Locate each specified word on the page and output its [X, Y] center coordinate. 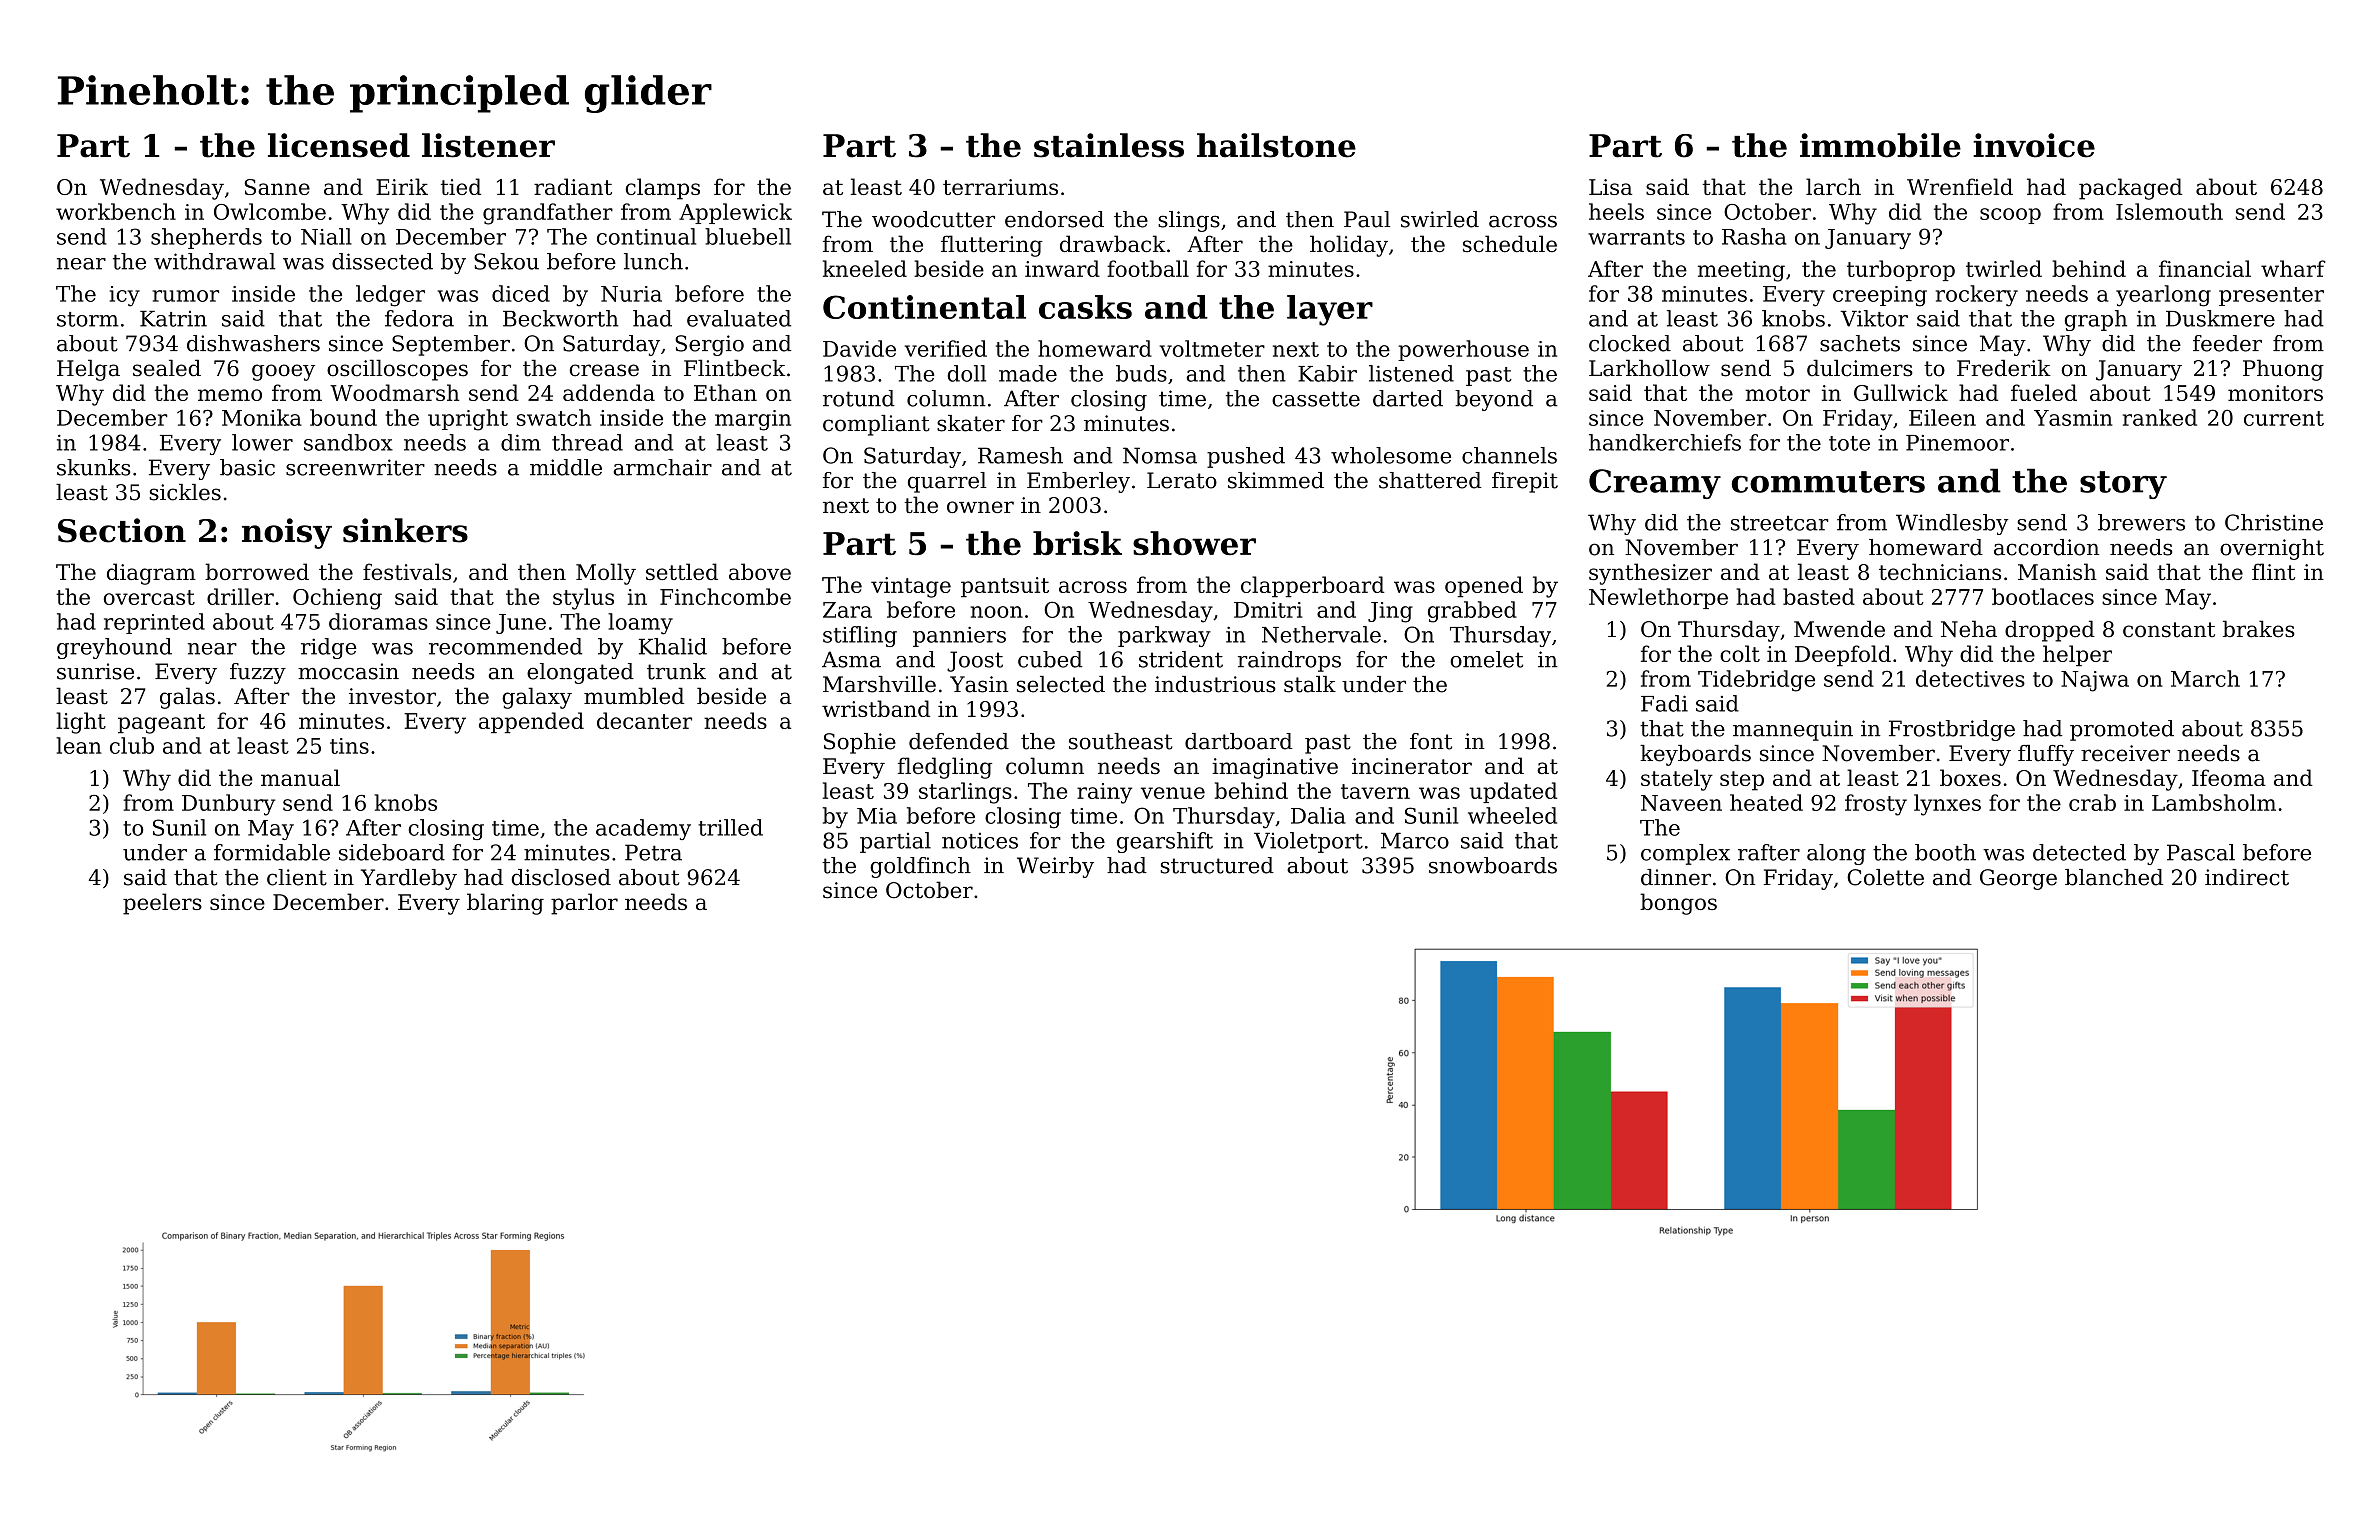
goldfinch [920, 867]
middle [566, 467]
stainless [1109, 145]
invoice [2034, 145]
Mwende [1839, 629]
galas [187, 698]
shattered [1430, 480]
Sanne [277, 187]
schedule [1510, 243]
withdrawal [214, 261]
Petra [653, 852]
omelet [1486, 659]
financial [2205, 268]
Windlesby [1952, 524]
